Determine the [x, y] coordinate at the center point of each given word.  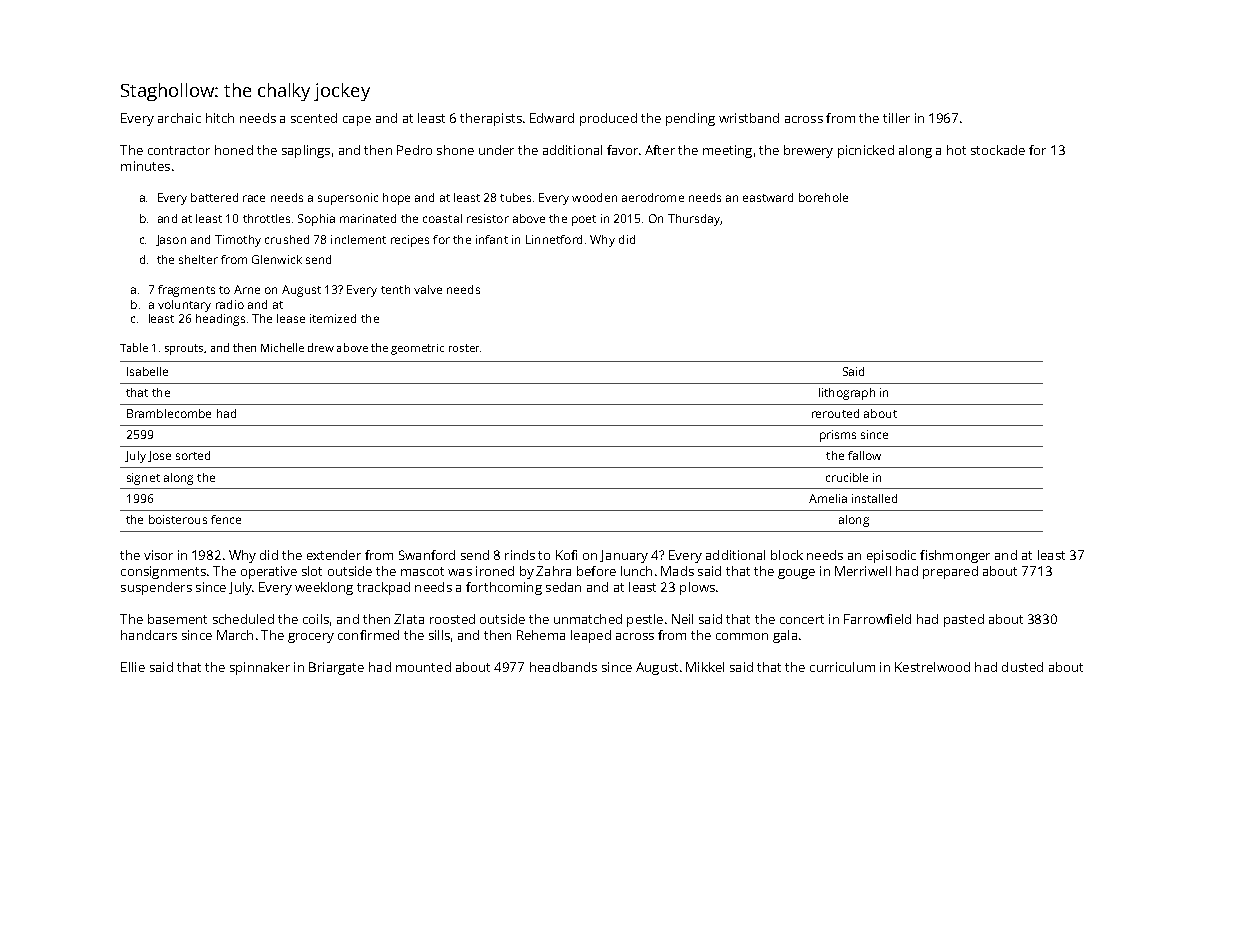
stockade [998, 150]
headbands [563, 667]
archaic [179, 118]
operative [269, 572]
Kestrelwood [932, 667]
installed [874, 498]
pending [690, 119]
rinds [520, 555]
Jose [159, 456]
